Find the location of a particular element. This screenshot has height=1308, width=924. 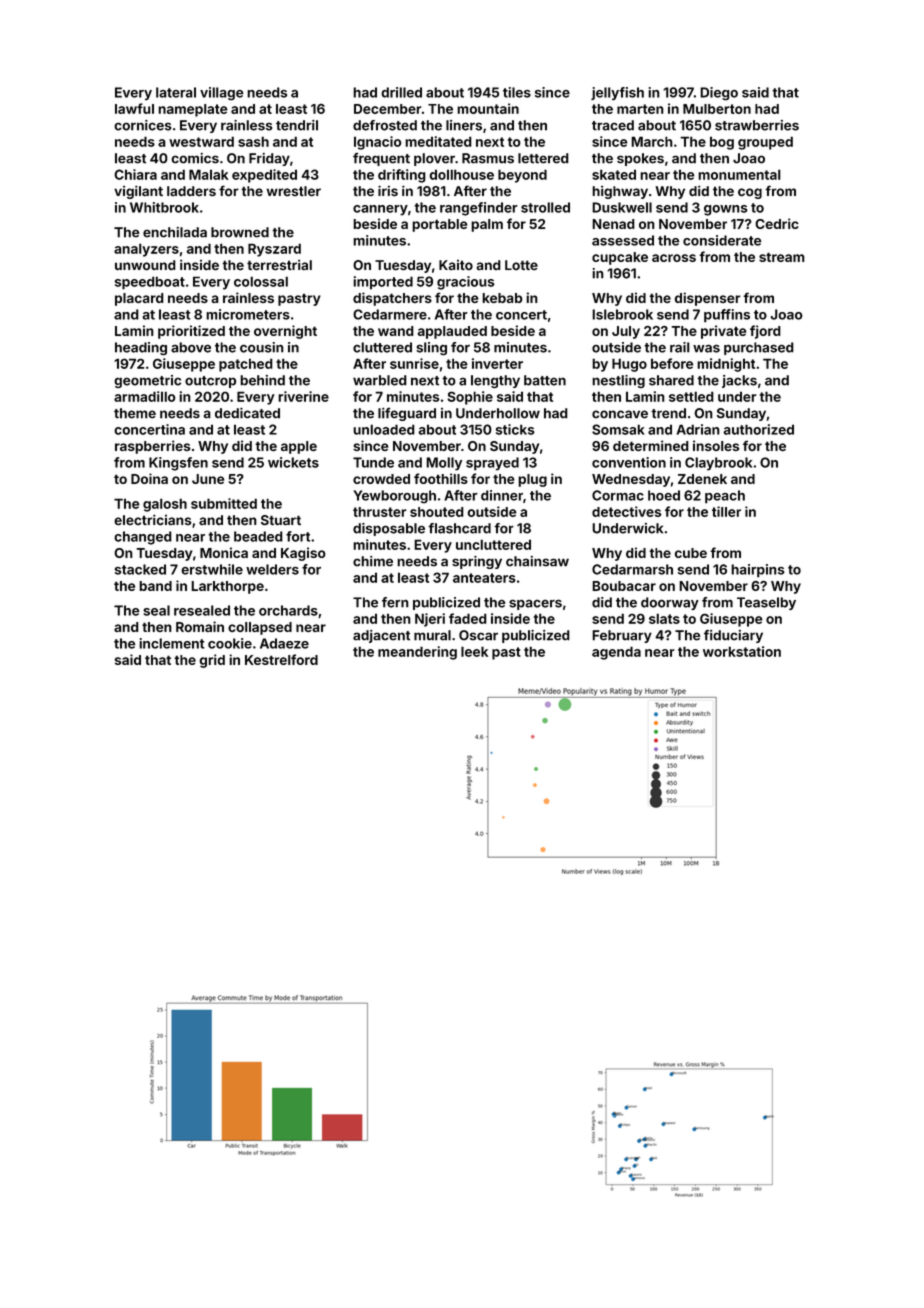

lawful is located at coordinates (134, 108).
